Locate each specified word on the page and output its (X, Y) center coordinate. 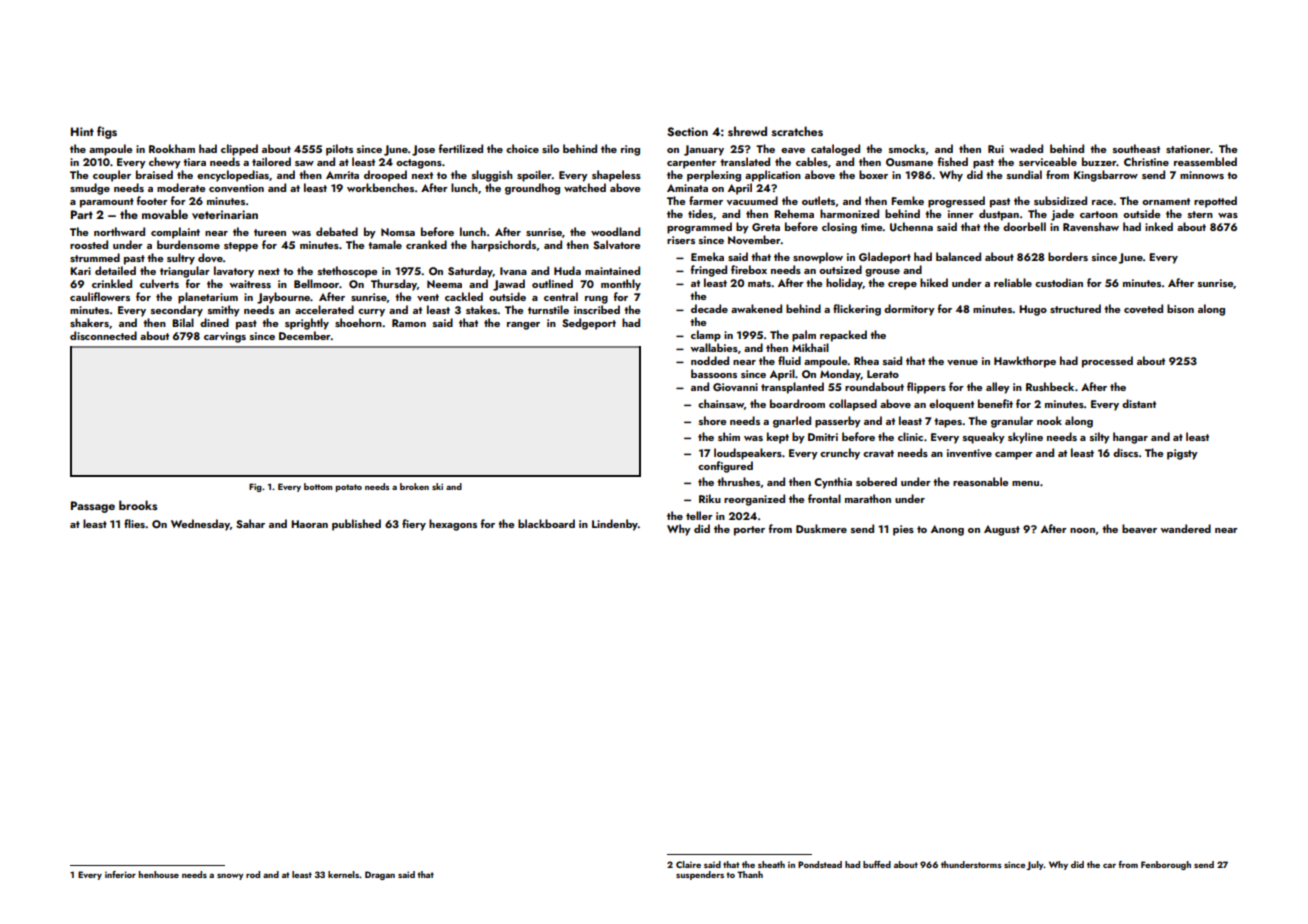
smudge (90, 189)
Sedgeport (589, 324)
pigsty (1182, 454)
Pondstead (820, 864)
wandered (1185, 528)
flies (134, 523)
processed (1107, 362)
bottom (318, 486)
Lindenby (615, 525)
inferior (120, 874)
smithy (224, 311)
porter (749, 531)
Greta (766, 227)
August (1002, 530)
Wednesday (200, 525)
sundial (1024, 174)
